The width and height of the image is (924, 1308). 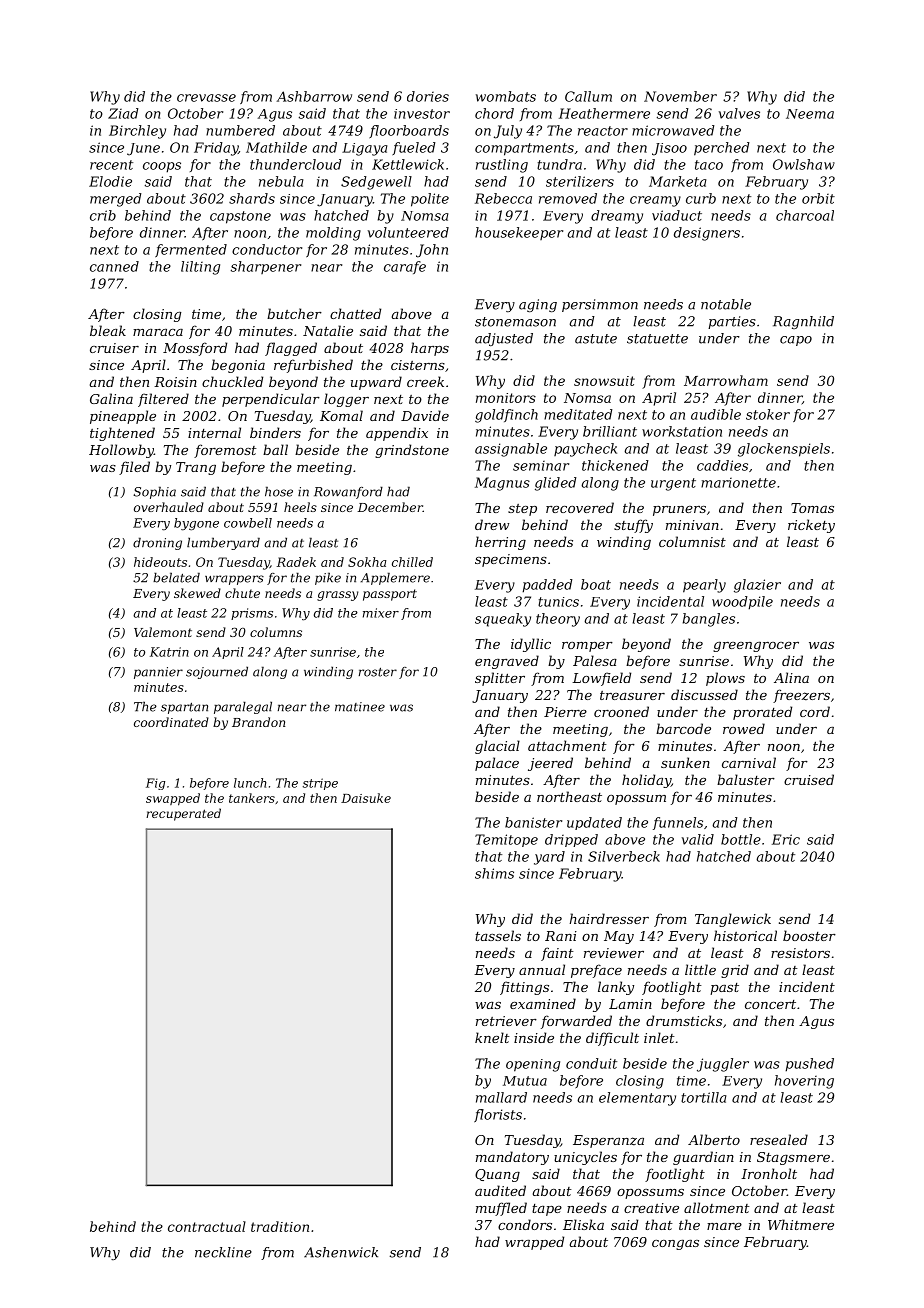 I want to click on Radek, so click(x=296, y=562).
